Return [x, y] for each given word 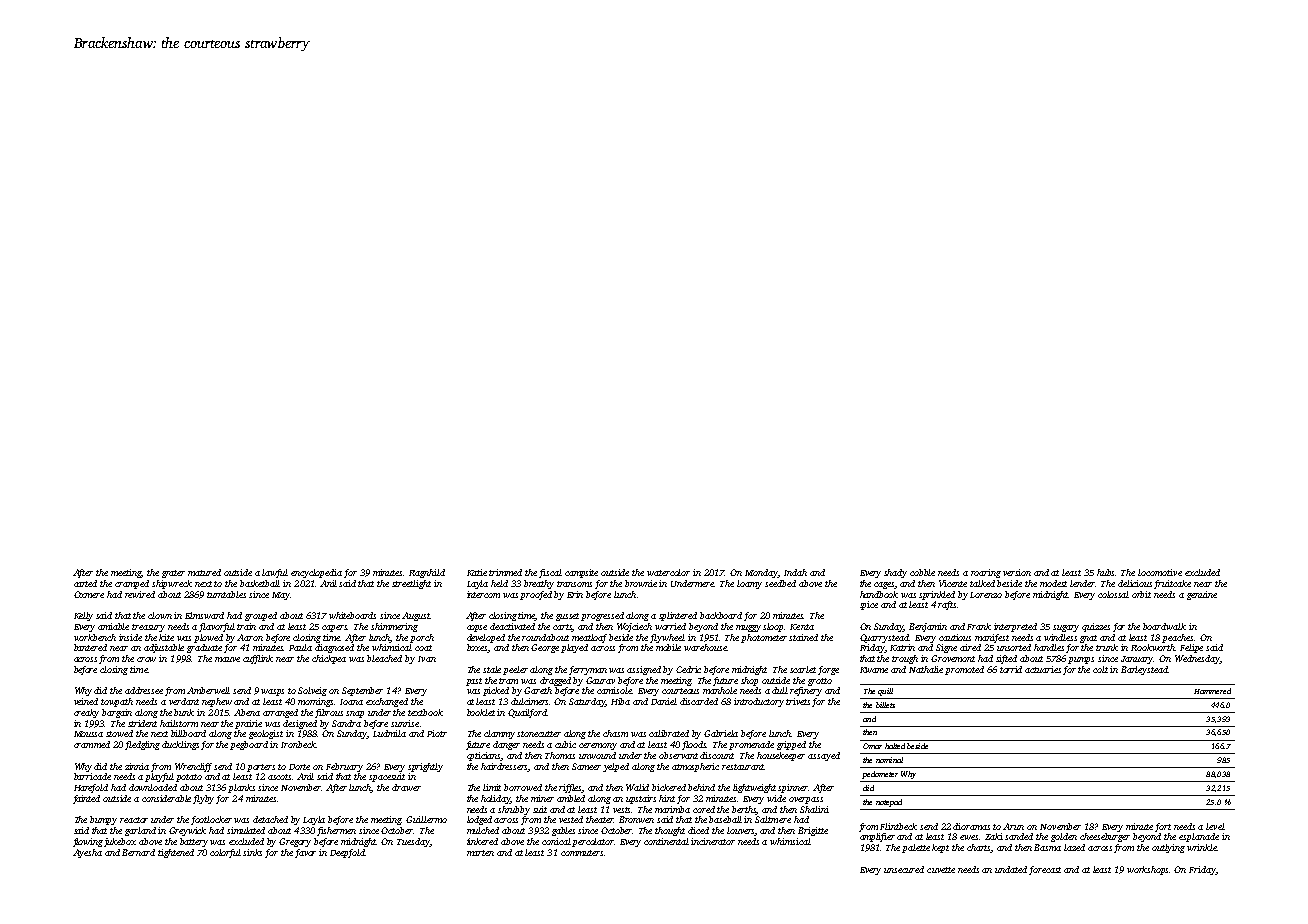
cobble [922, 572]
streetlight [411, 584]
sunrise [405, 723]
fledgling [142, 745]
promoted [964, 670]
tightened [176, 853]
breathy [539, 584]
